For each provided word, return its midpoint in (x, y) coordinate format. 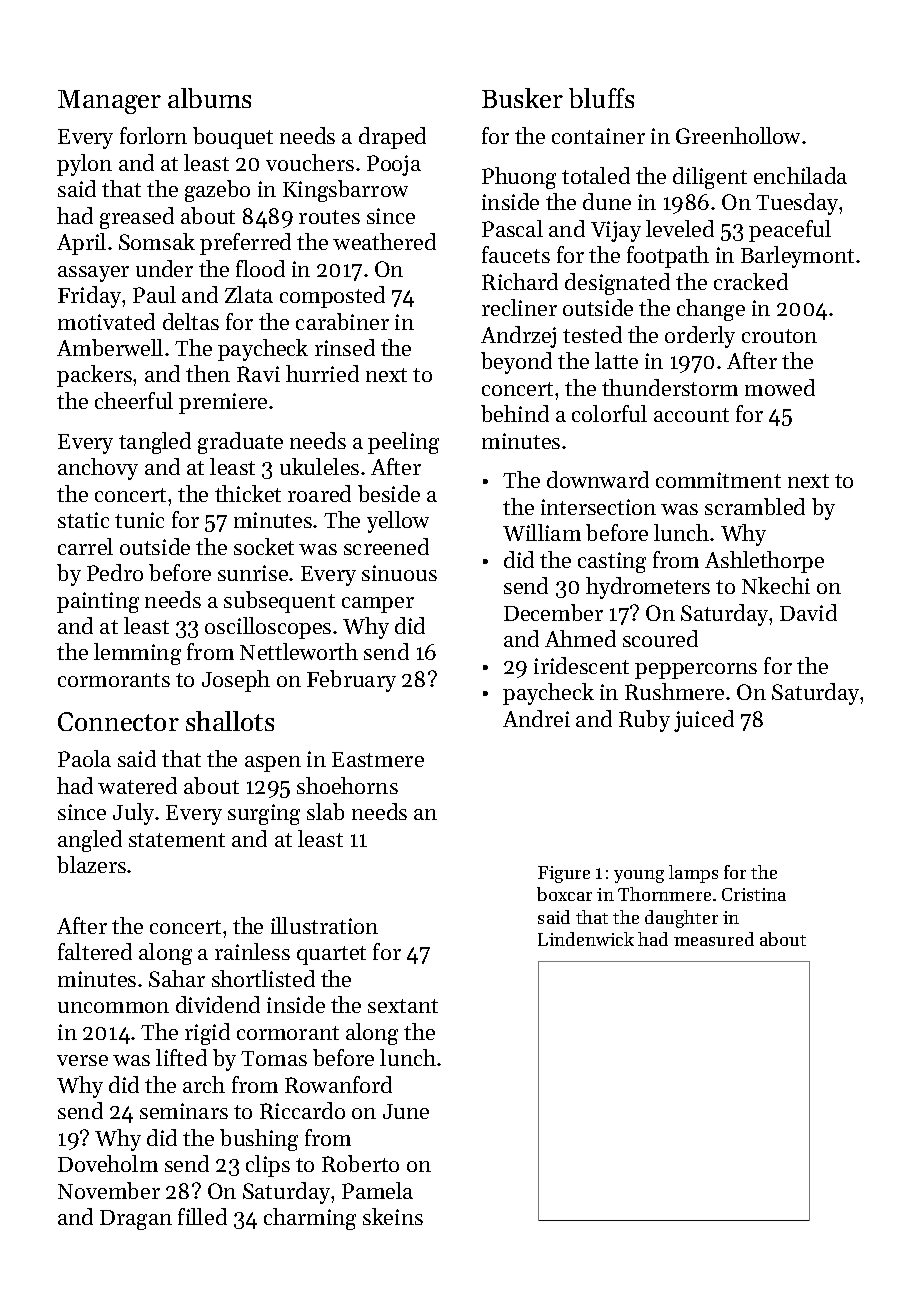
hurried (322, 373)
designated (617, 284)
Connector (118, 721)
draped (392, 138)
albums (209, 98)
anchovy (98, 469)
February (351, 681)
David (808, 612)
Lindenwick (586, 939)
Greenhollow (738, 135)
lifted (181, 1057)
